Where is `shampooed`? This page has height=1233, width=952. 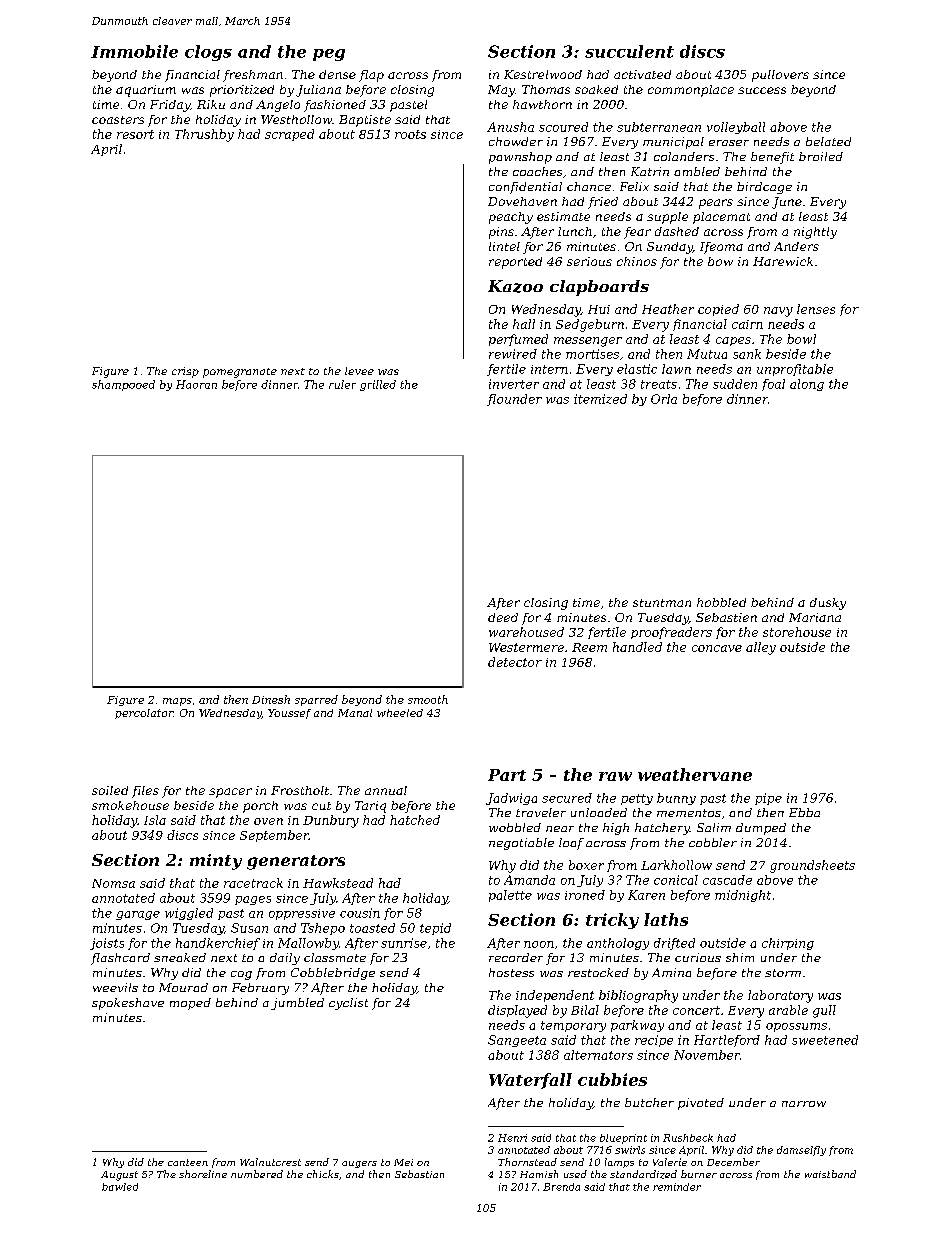 shampooed is located at coordinates (123, 385).
